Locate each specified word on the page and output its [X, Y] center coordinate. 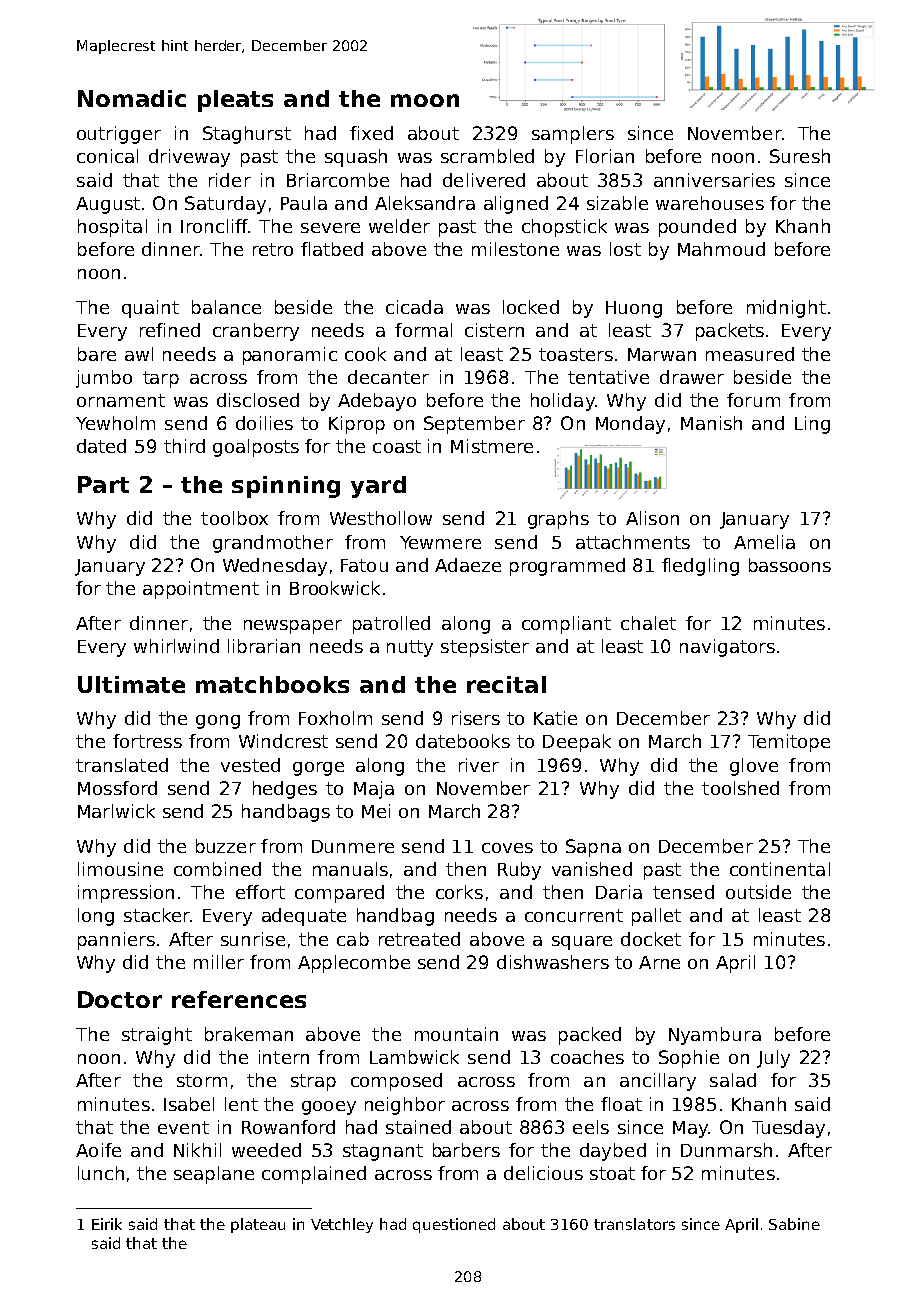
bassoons [790, 565]
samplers [573, 135]
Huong [634, 309]
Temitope [789, 743]
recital [506, 684]
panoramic [290, 356]
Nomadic [132, 98]
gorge [318, 769]
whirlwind [176, 646]
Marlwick [116, 811]
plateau [258, 1225]
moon [425, 100]
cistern [494, 330]
